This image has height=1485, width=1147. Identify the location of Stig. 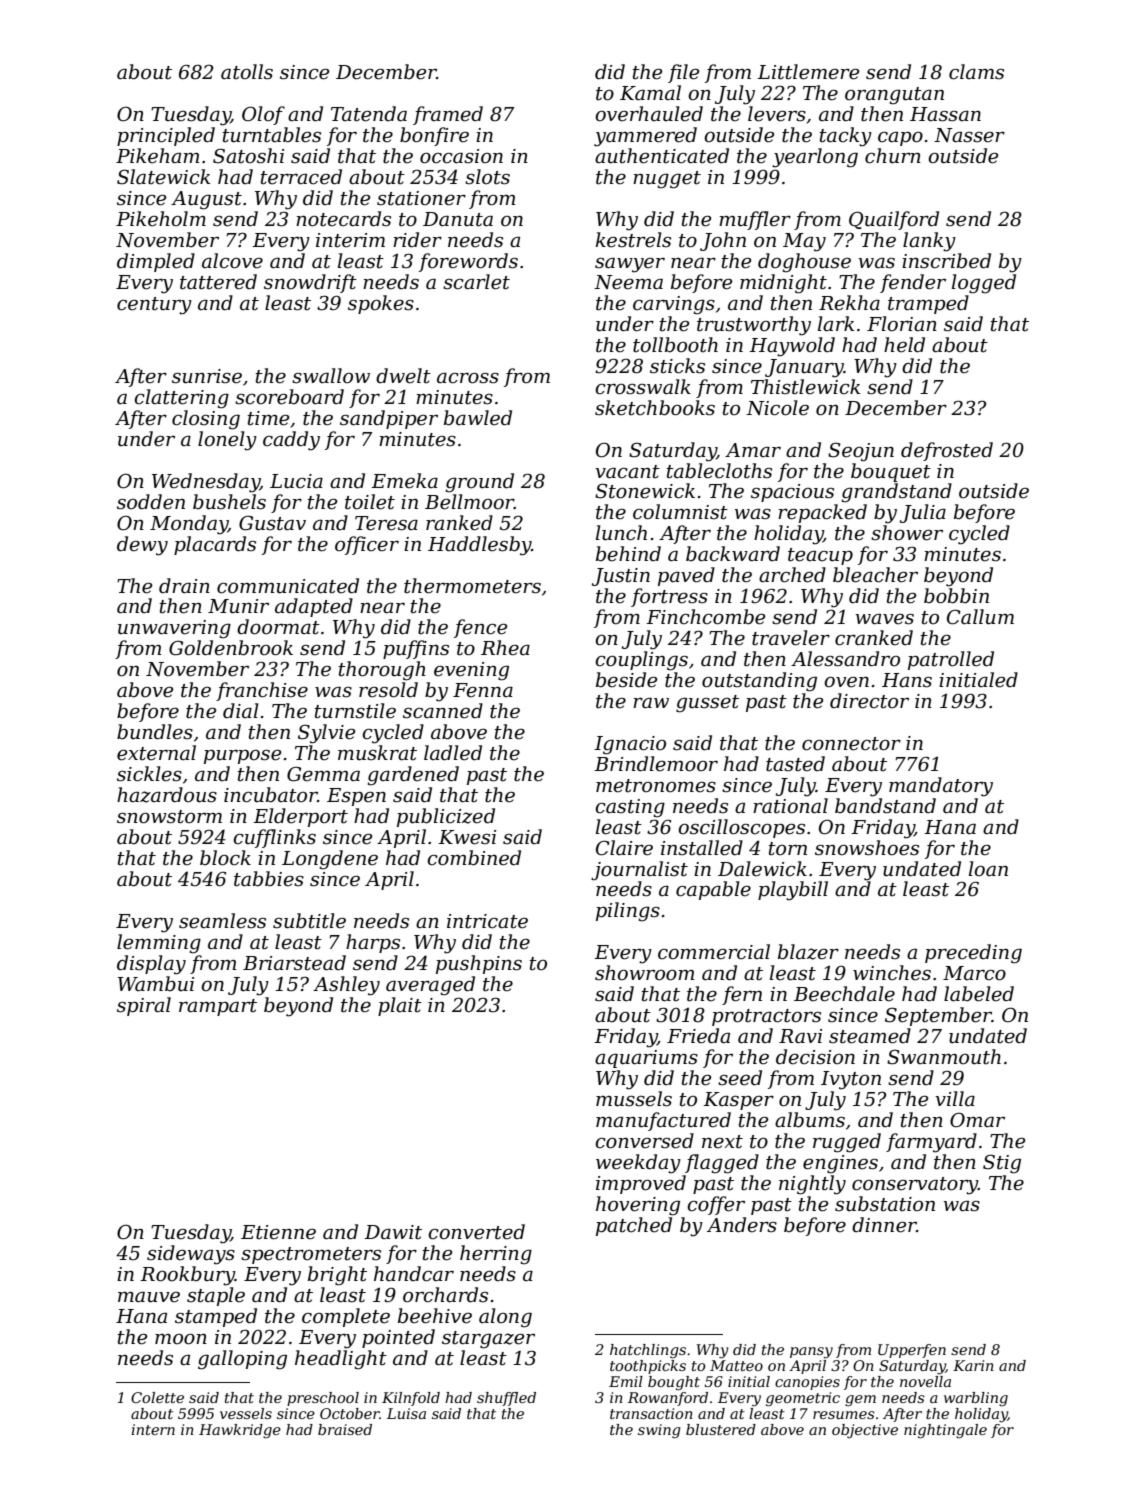
(1002, 1164).
